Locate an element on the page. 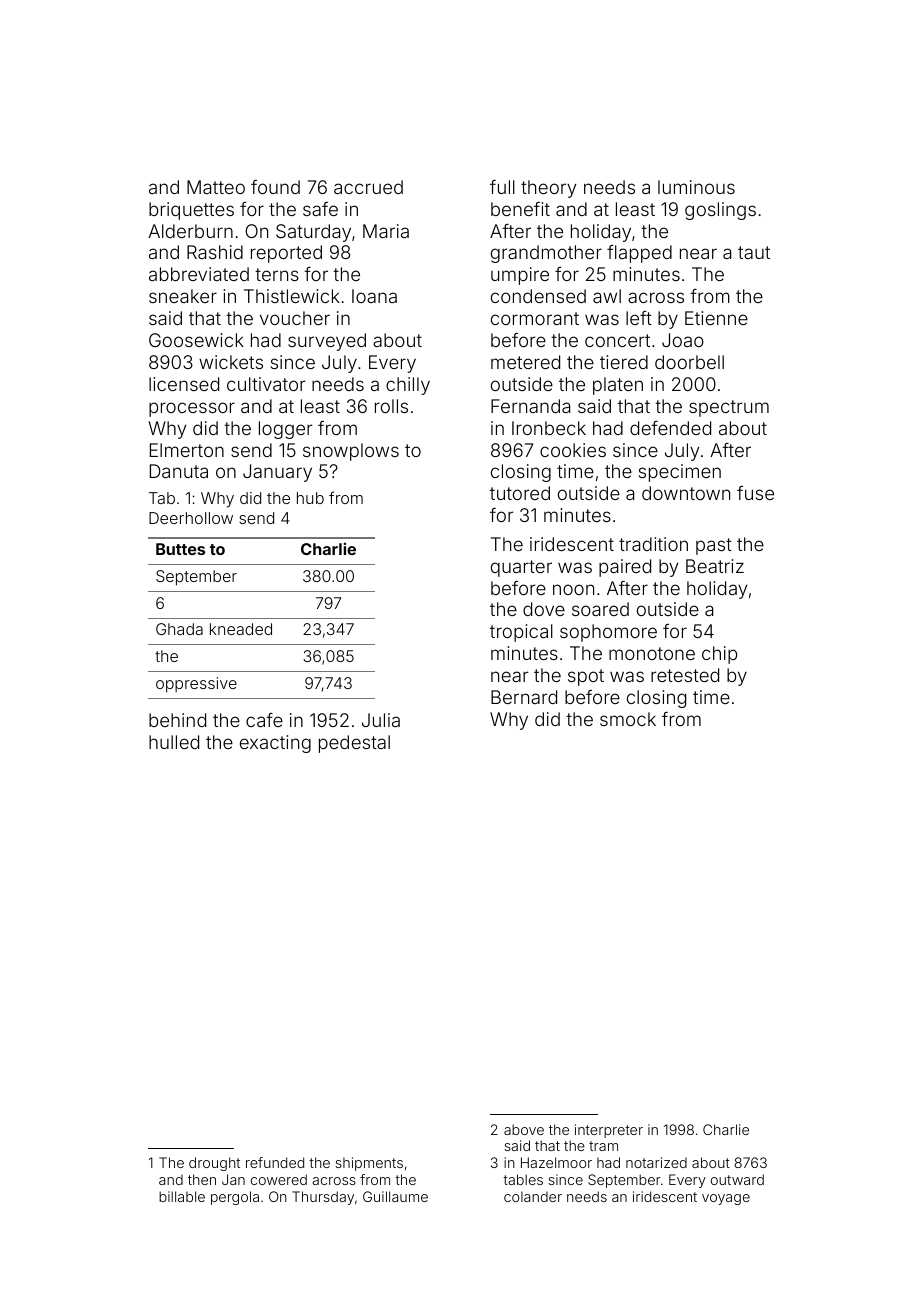 This document has height=1311, width=924. voyage is located at coordinates (726, 1199).
